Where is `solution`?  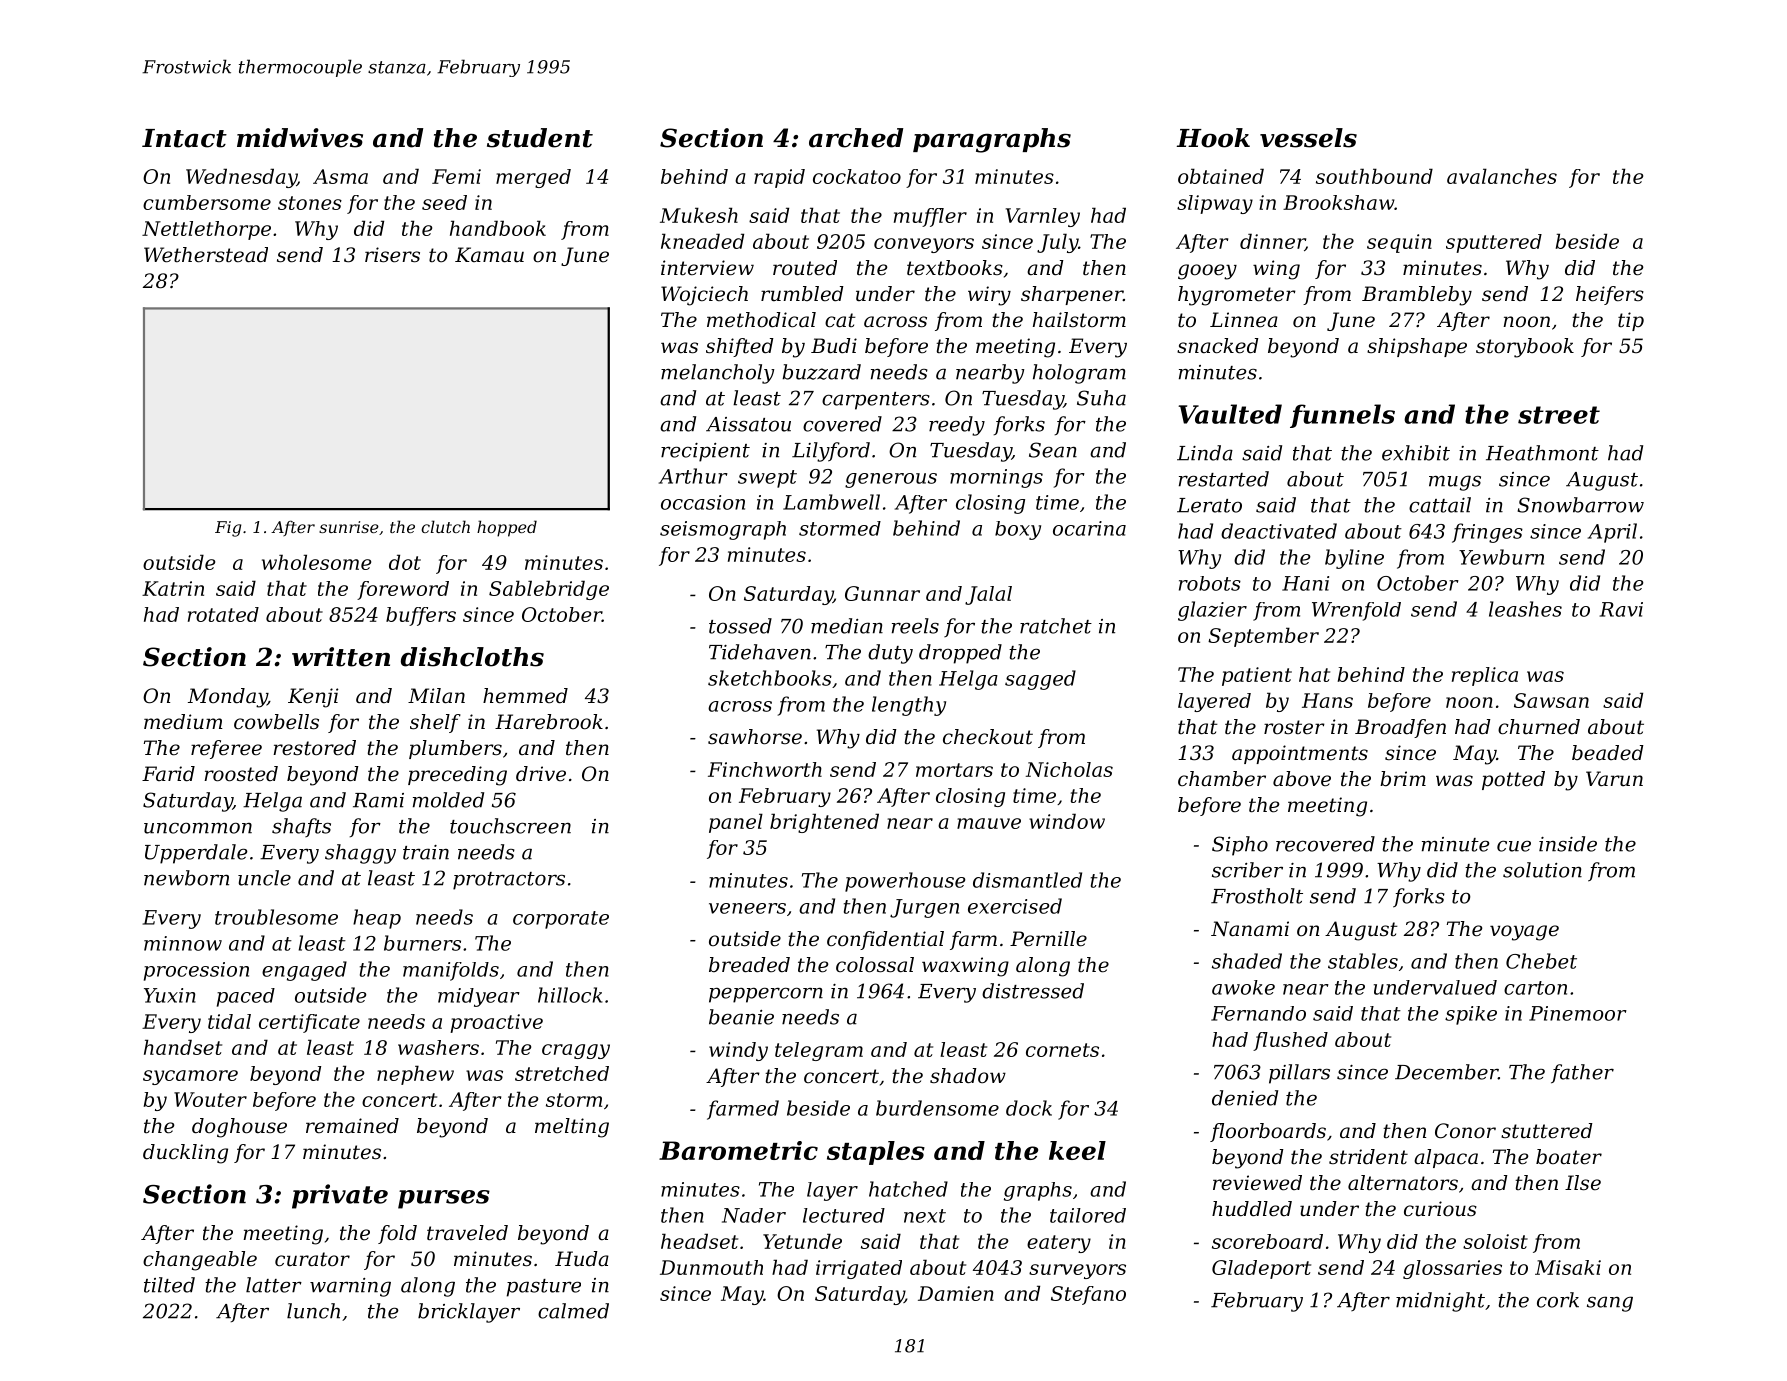
solution is located at coordinates (1542, 870).
